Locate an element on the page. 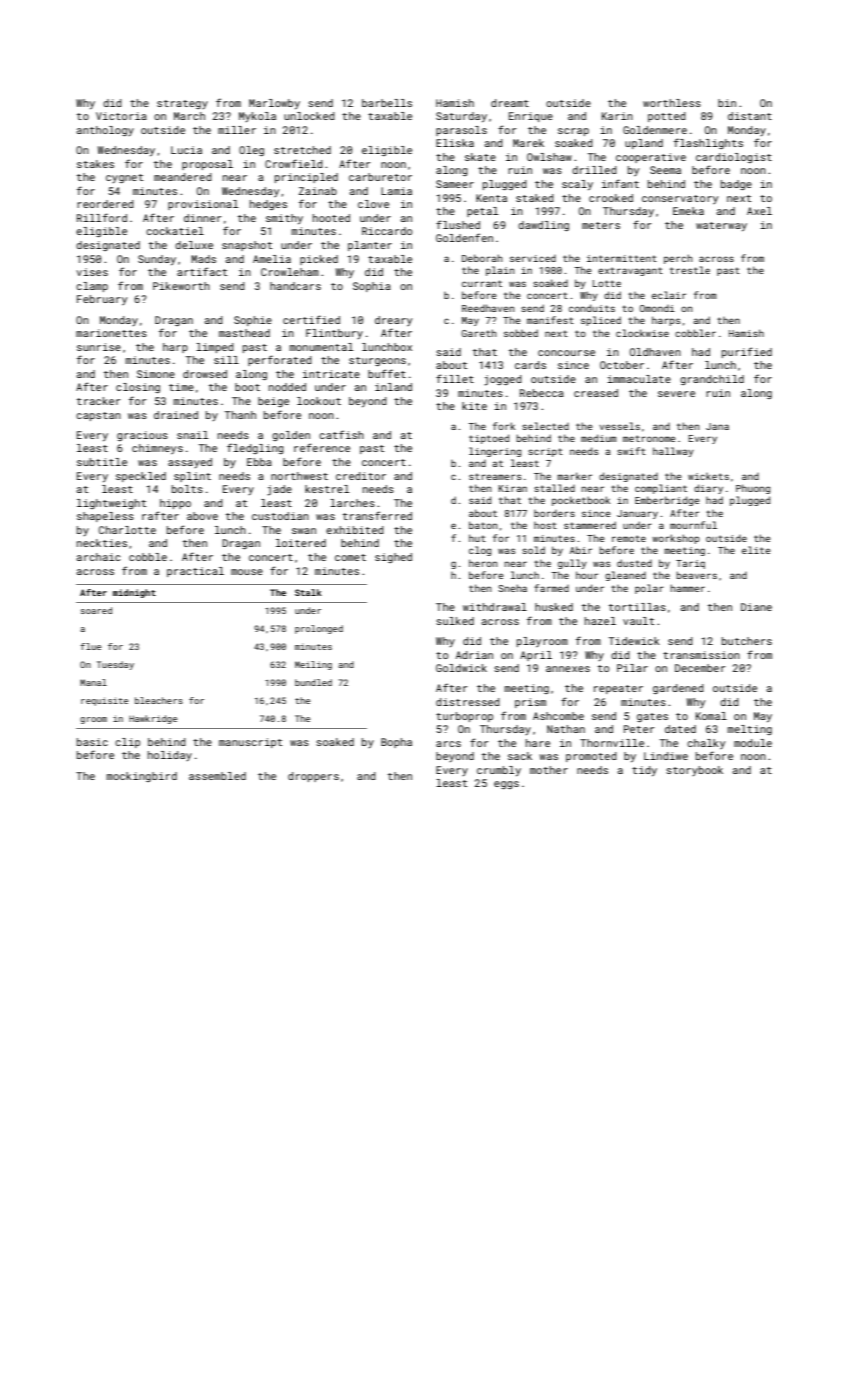 Image resolution: width=849 pixels, height=1400 pixels. speckled is located at coordinates (141, 477).
